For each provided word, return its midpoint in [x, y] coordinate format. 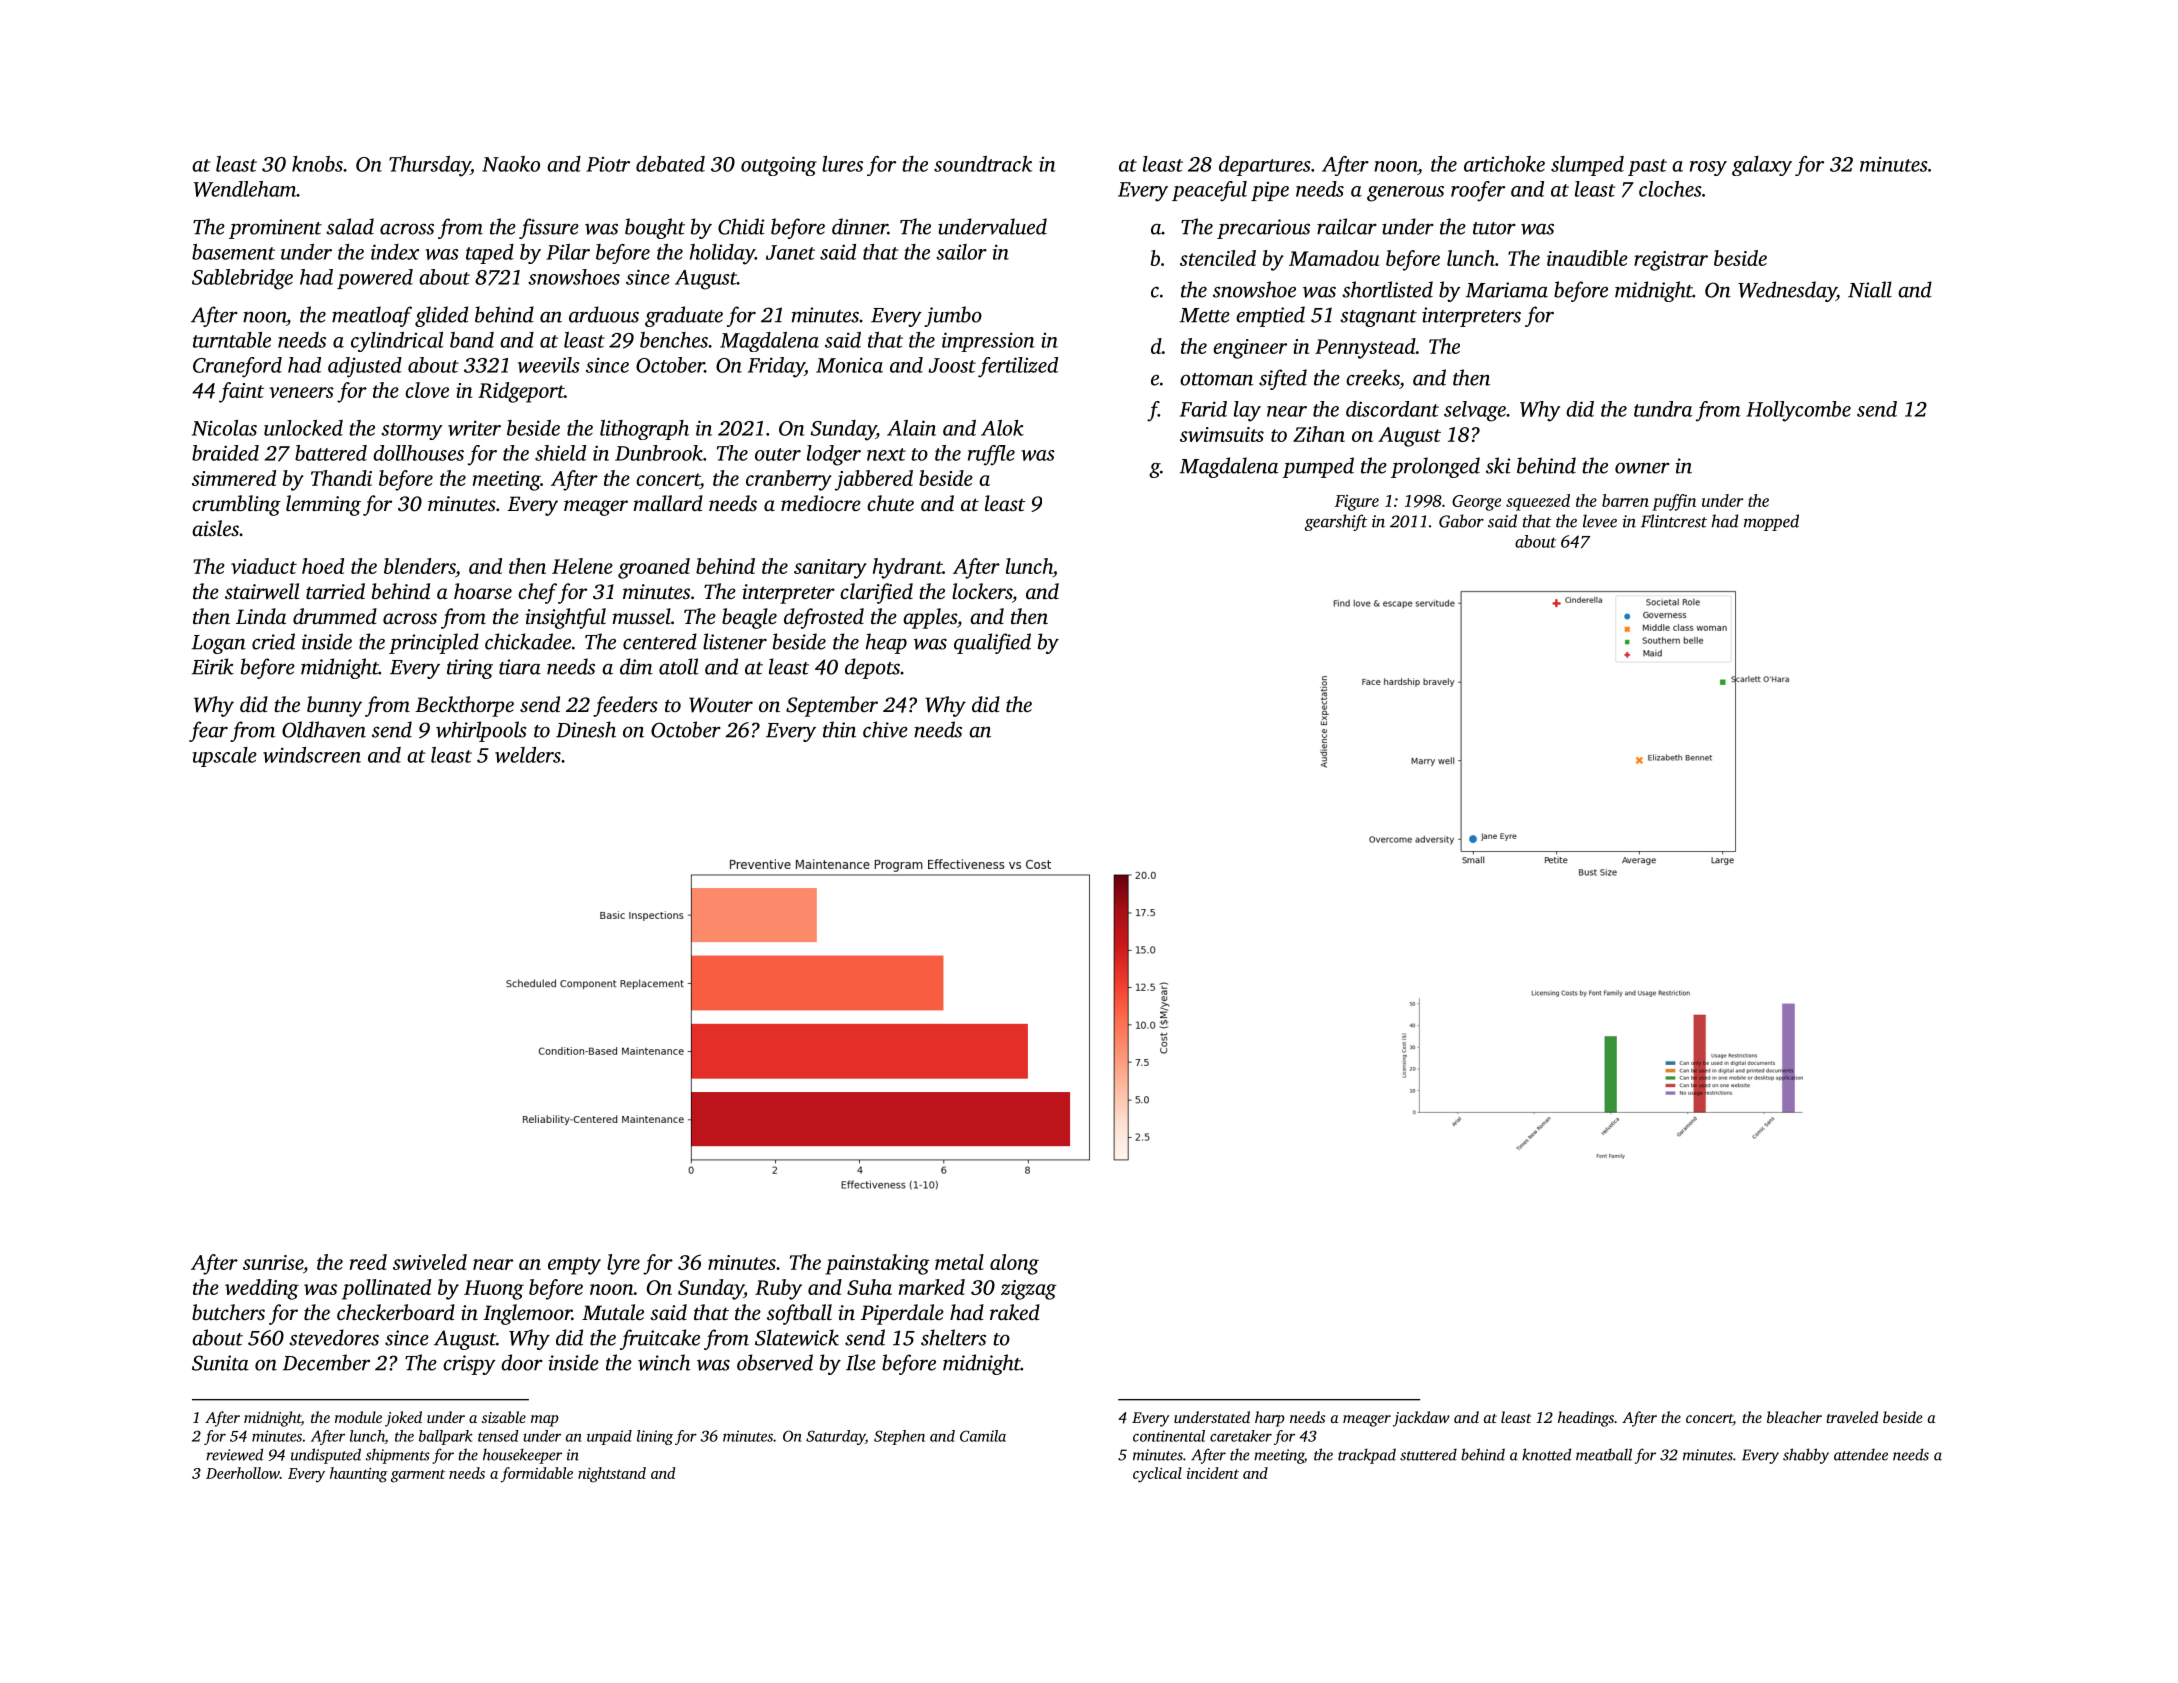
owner [1642, 468]
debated [670, 164]
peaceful [1209, 191]
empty [574, 1266]
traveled [1852, 1417]
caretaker [1241, 1436]
